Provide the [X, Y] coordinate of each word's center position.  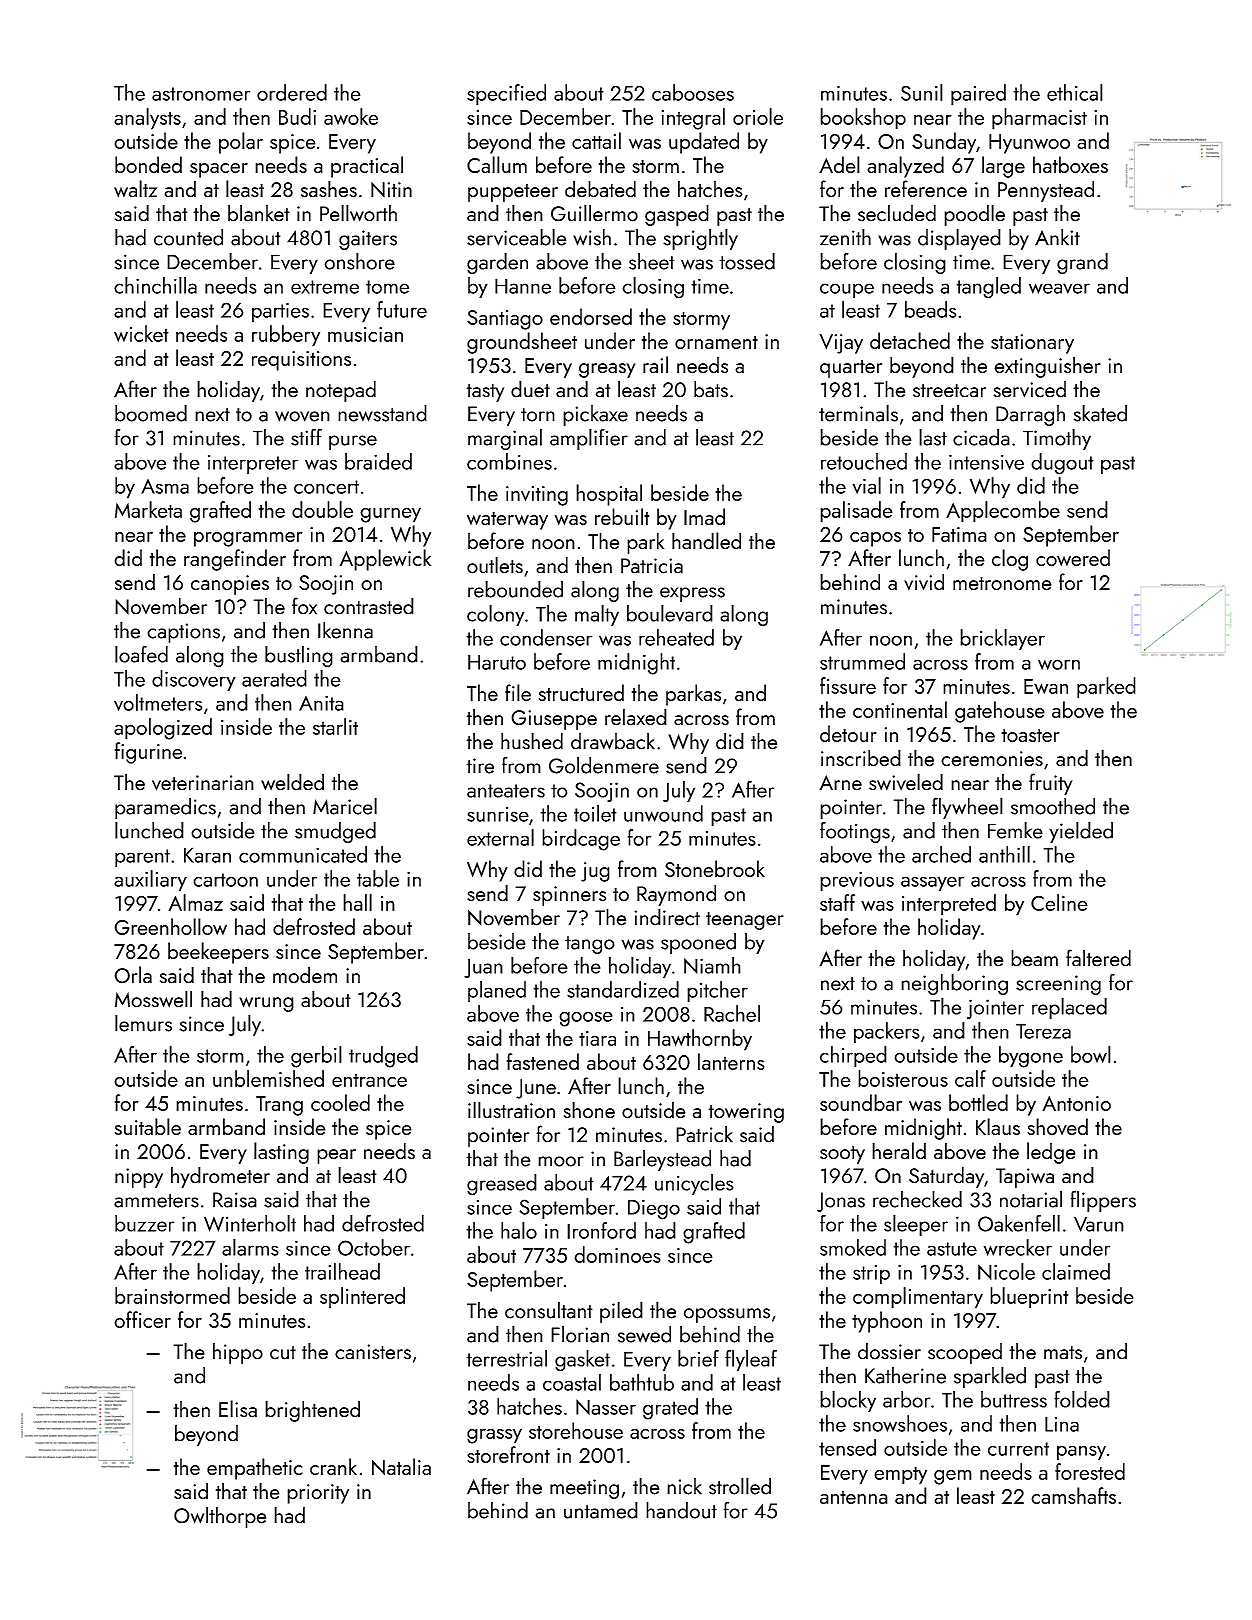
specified [506, 95]
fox [304, 606]
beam [1034, 958]
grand [1082, 264]
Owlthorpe [220, 1517]
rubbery [286, 336]
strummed [862, 661]
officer [142, 1319]
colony [496, 615]
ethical [1075, 92]
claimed [1076, 1271]
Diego [654, 1209]
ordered [292, 92]
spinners [569, 896]
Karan [207, 855]
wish [592, 237]
